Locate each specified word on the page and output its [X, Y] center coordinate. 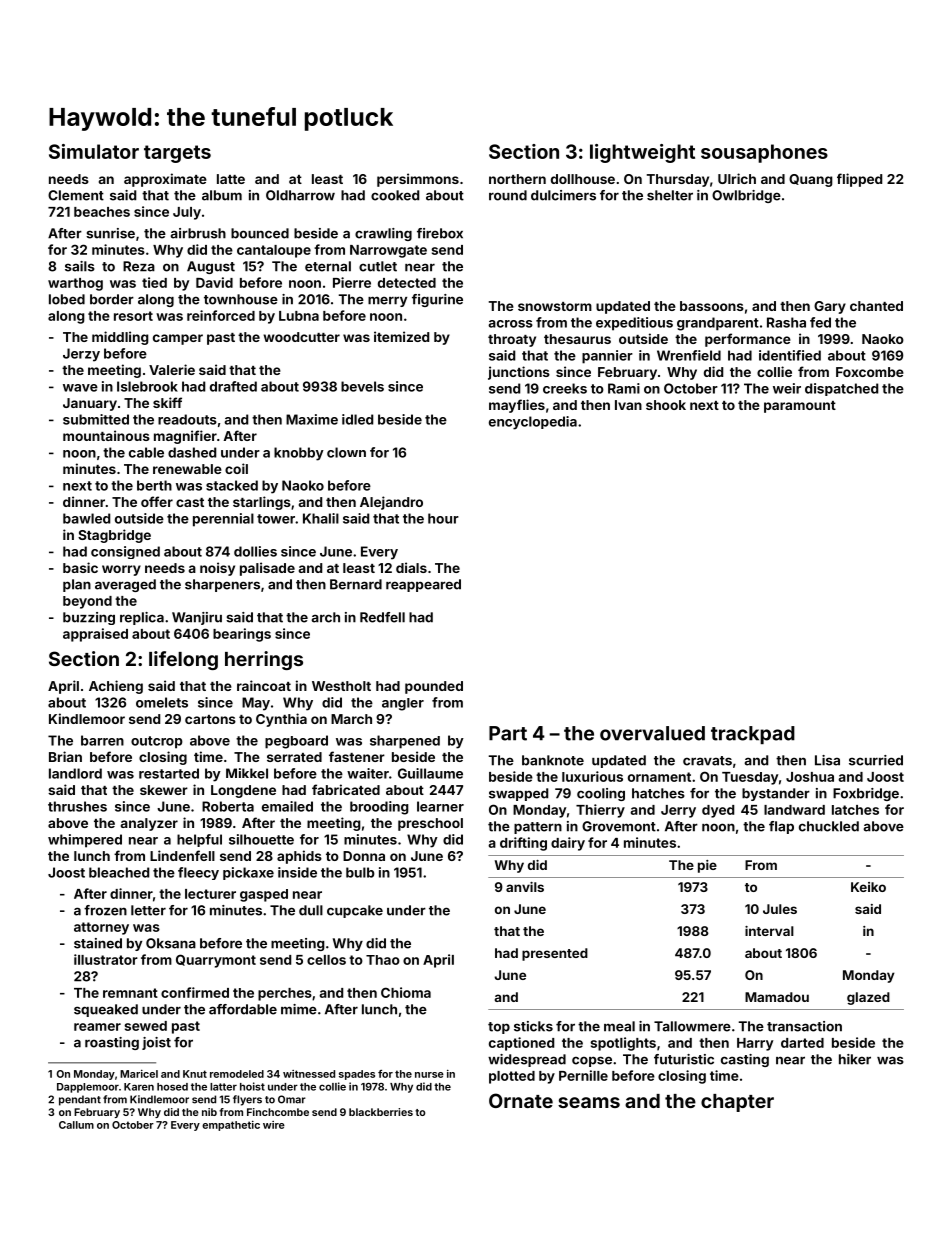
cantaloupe [274, 251]
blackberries [381, 1112]
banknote [553, 760]
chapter [737, 1103]
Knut [195, 1074]
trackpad [753, 735]
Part [508, 733]
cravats [707, 761]
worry [121, 570]
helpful [199, 840]
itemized [401, 336]
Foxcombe [870, 372]
